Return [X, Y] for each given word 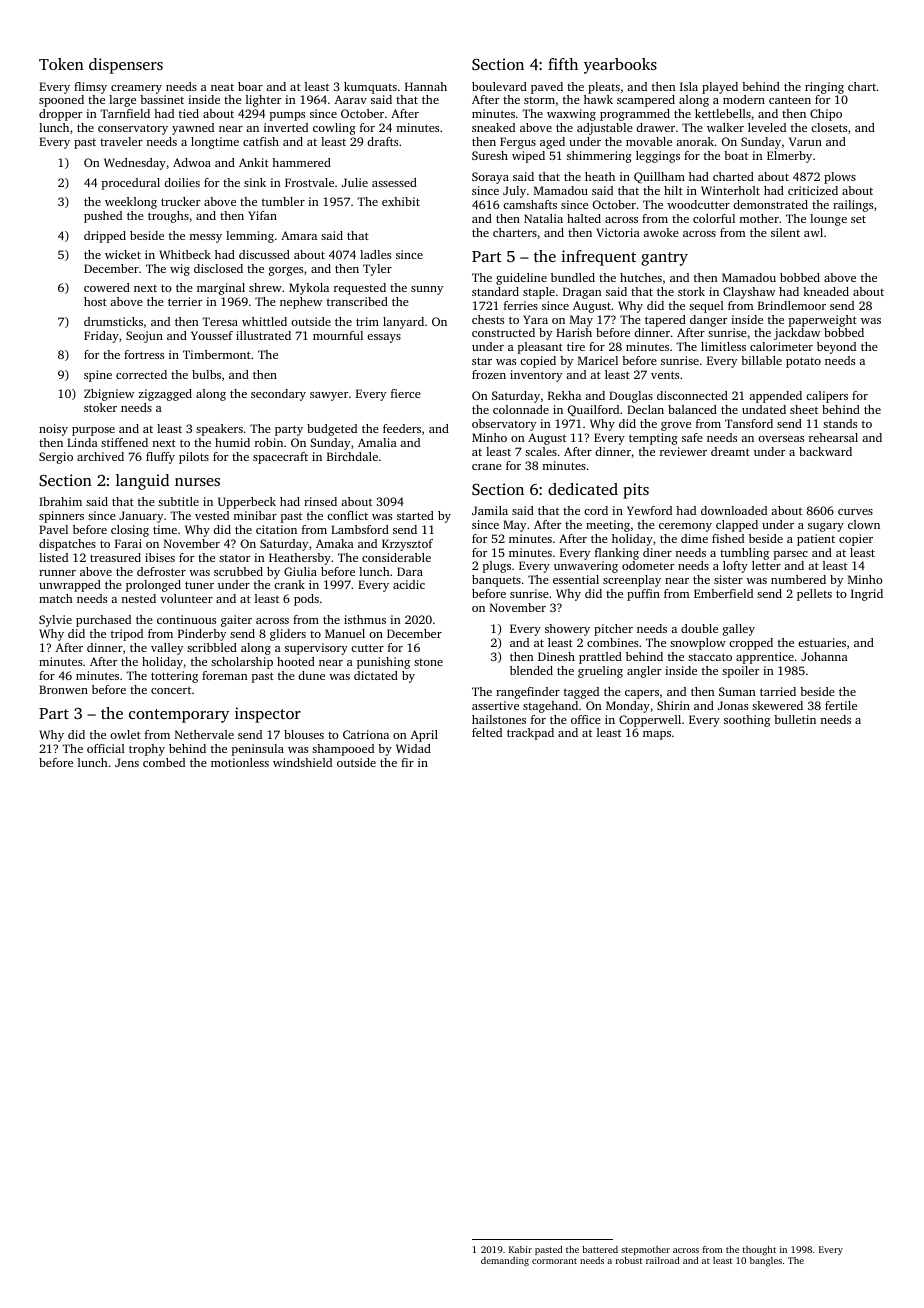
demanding [505, 1261]
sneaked [493, 127]
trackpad [530, 734]
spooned [61, 101]
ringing [824, 88]
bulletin [795, 719]
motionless [240, 762]
